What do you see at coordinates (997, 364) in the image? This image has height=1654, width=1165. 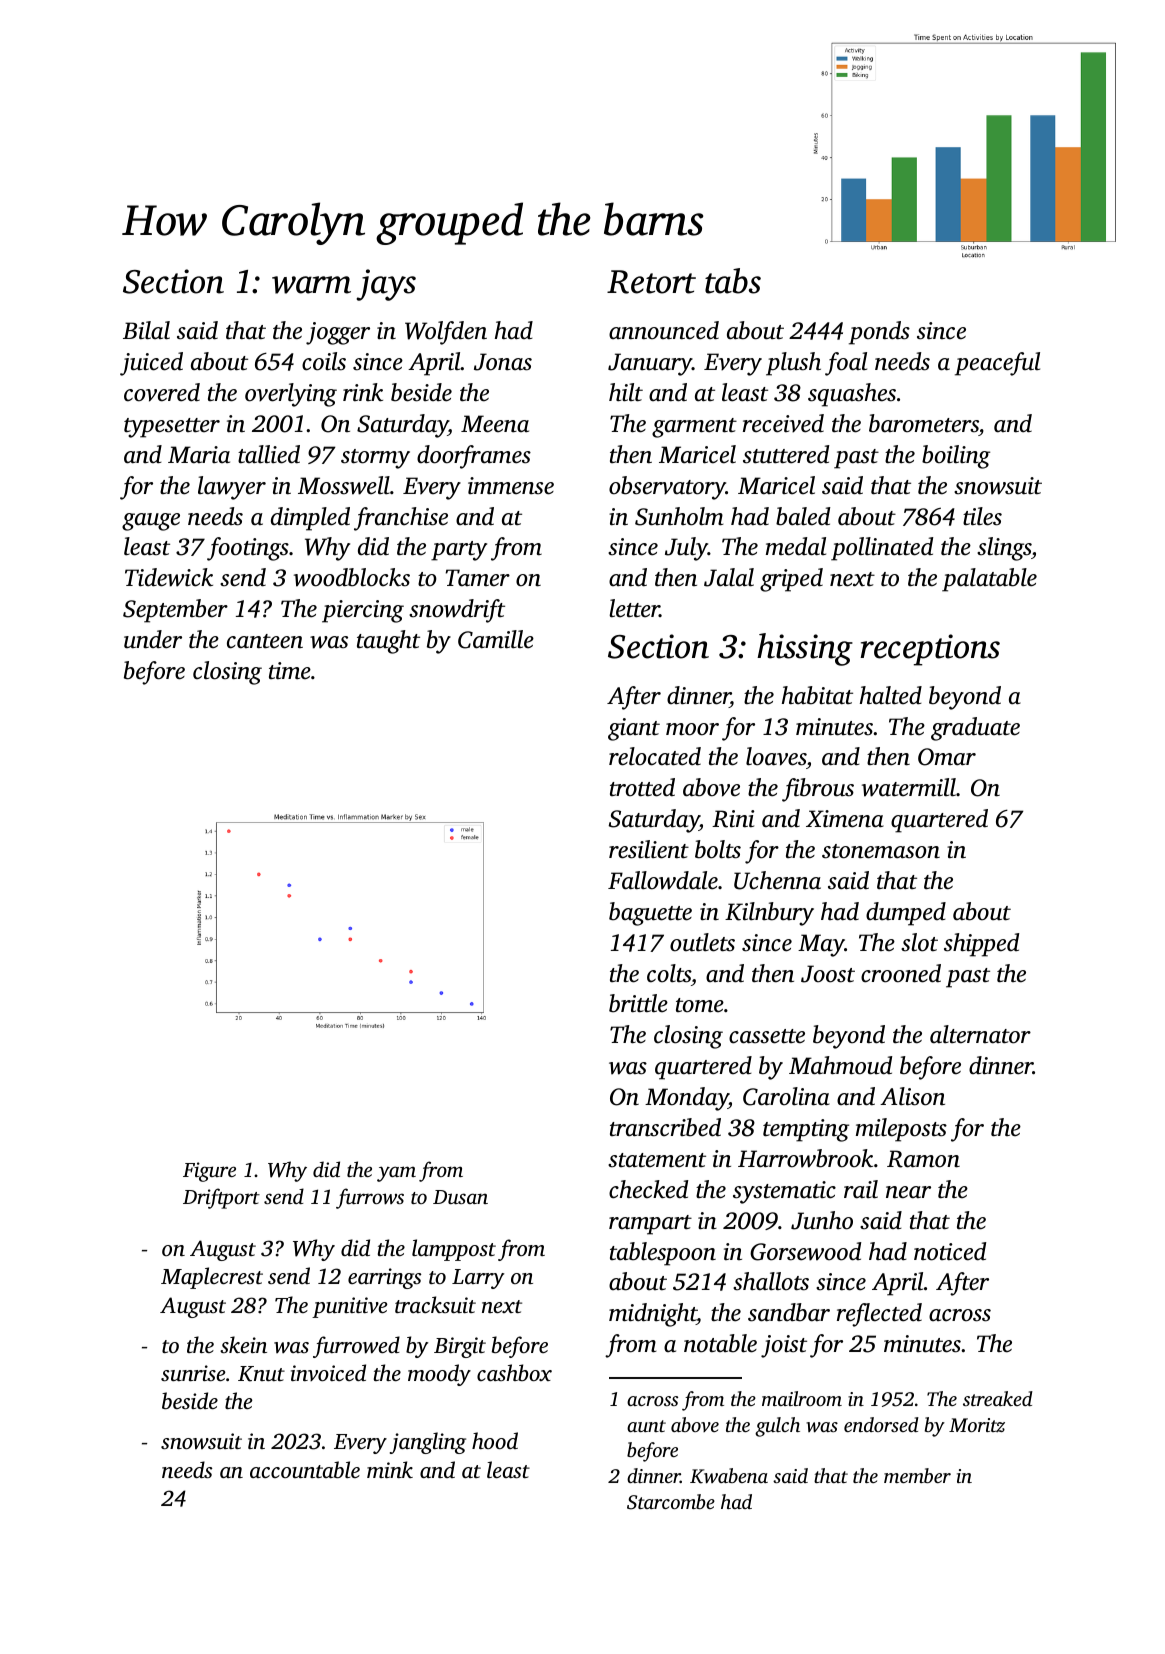 I see `peaceful` at bounding box center [997, 364].
